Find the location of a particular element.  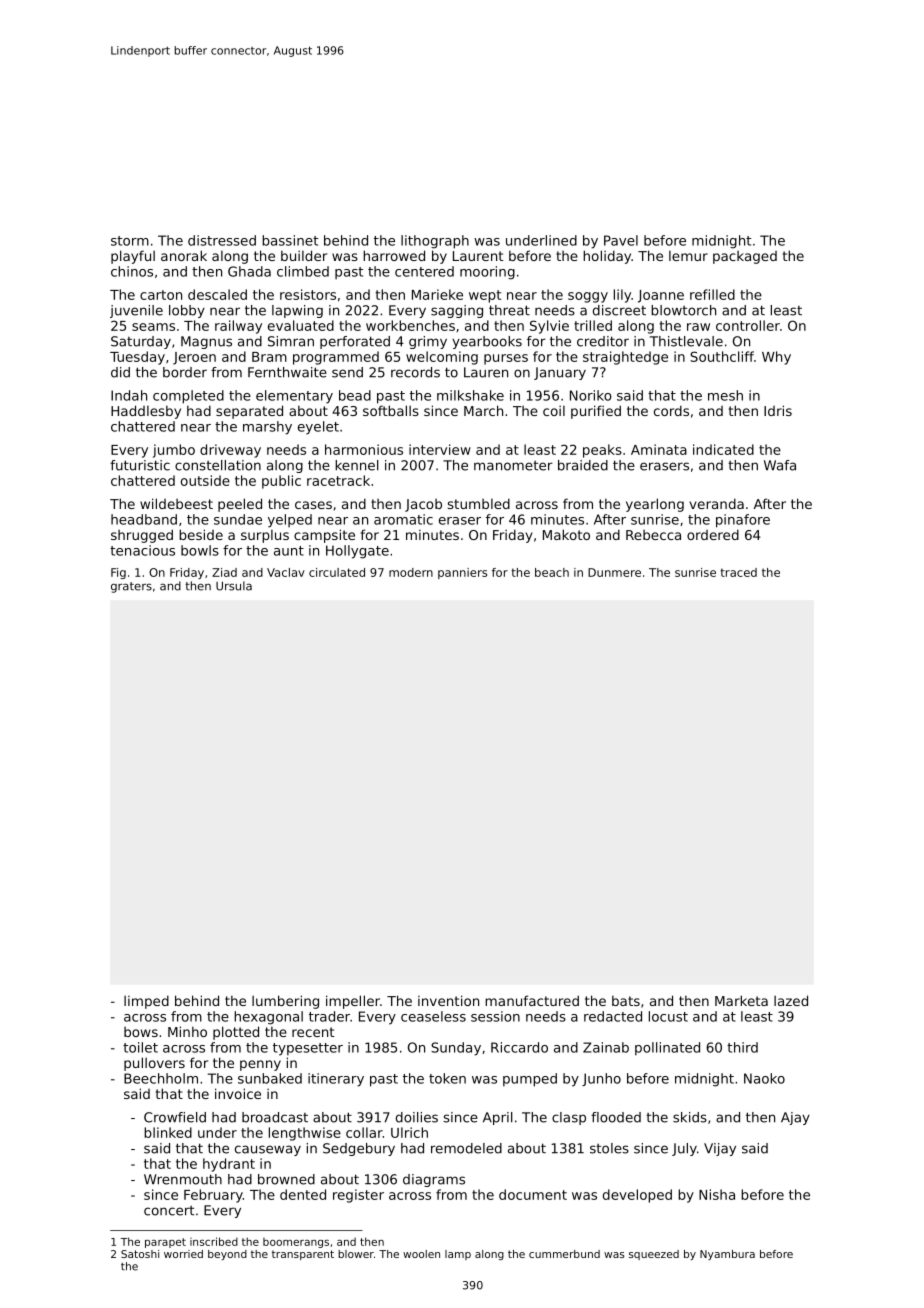

border is located at coordinates (185, 372).
